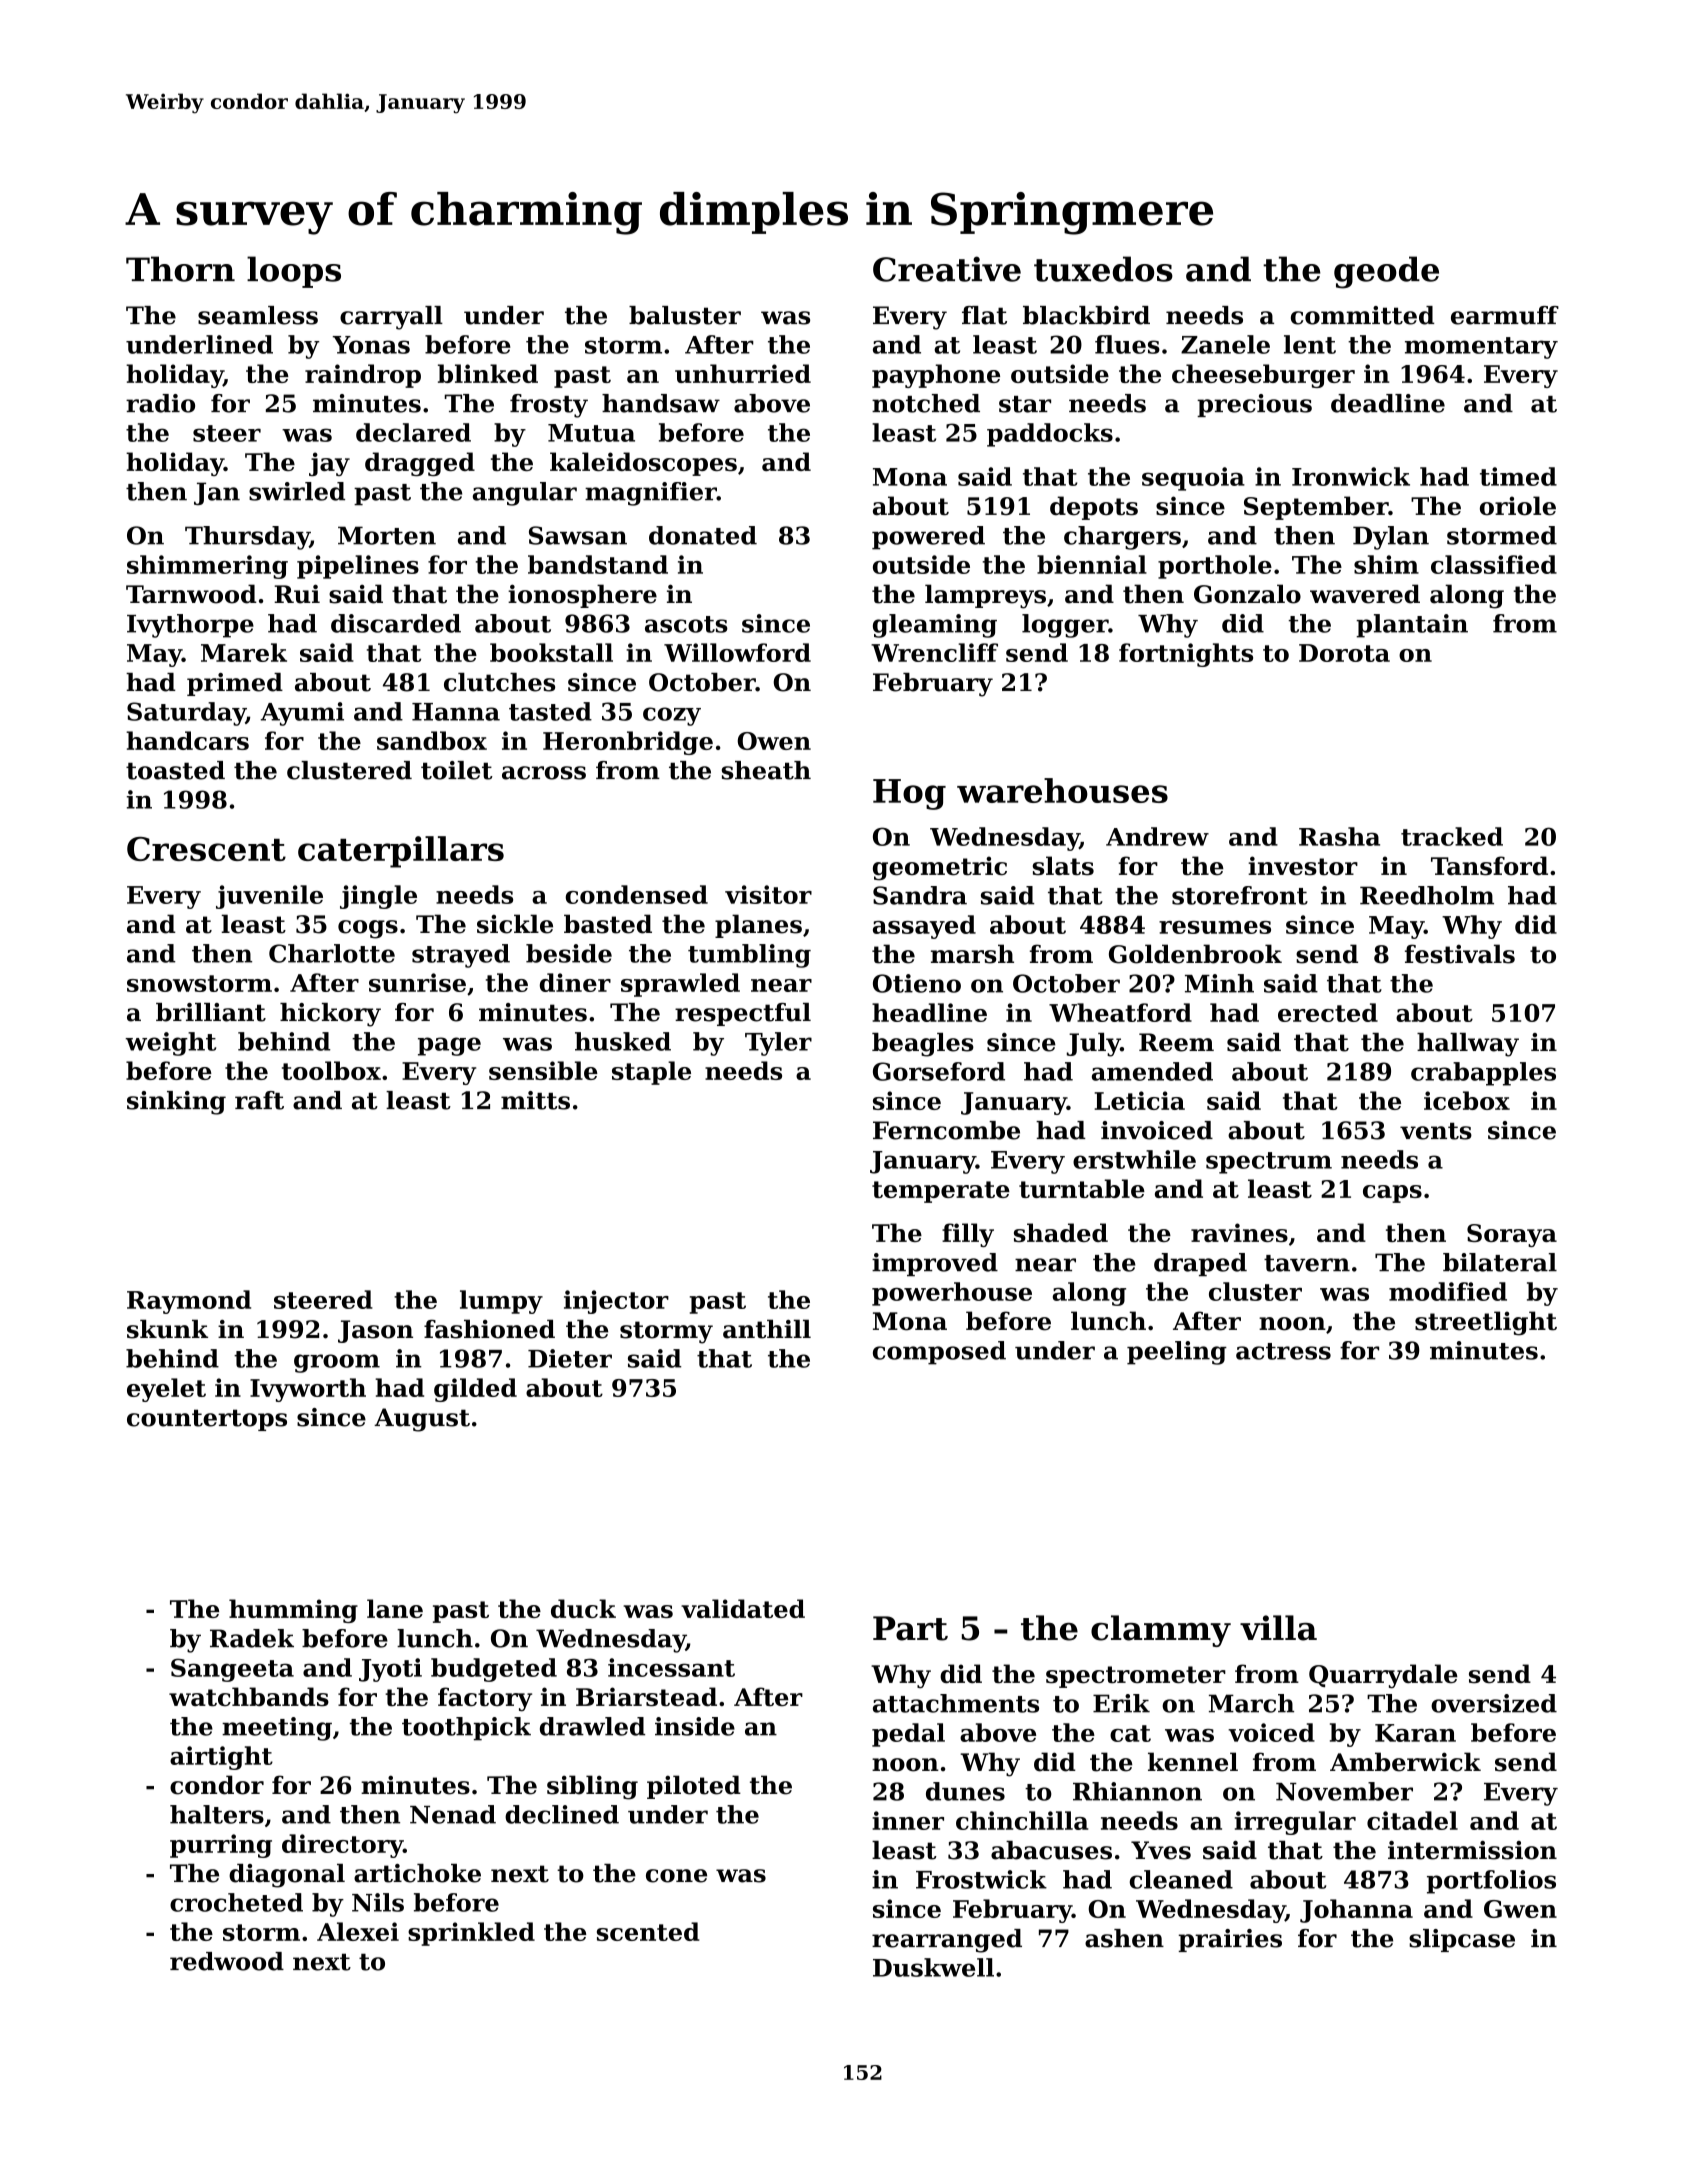  What do you see at coordinates (946, 1130) in the screenshot?
I see `Ferncombe` at bounding box center [946, 1130].
